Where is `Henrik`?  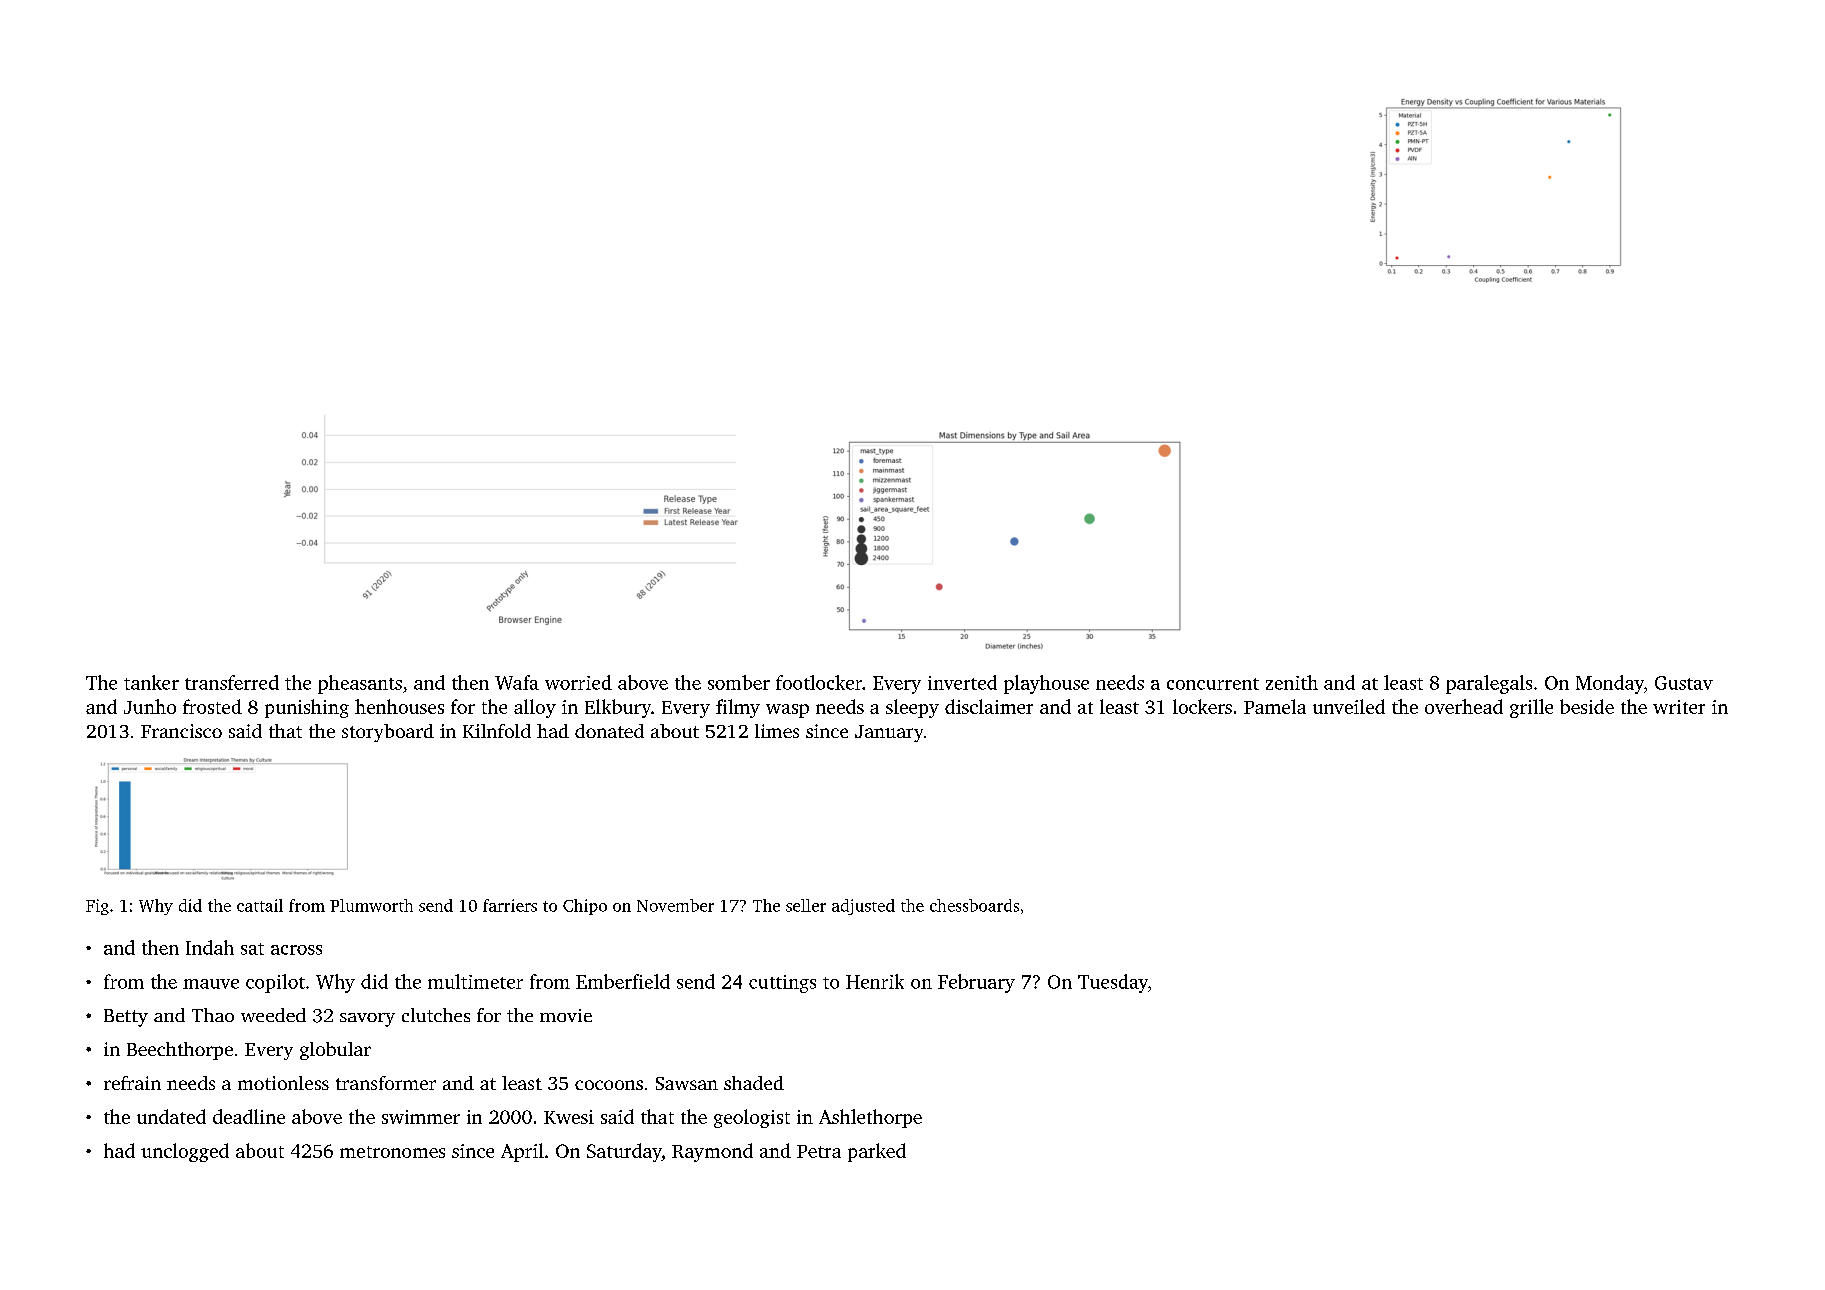 Henrik is located at coordinates (875, 981).
